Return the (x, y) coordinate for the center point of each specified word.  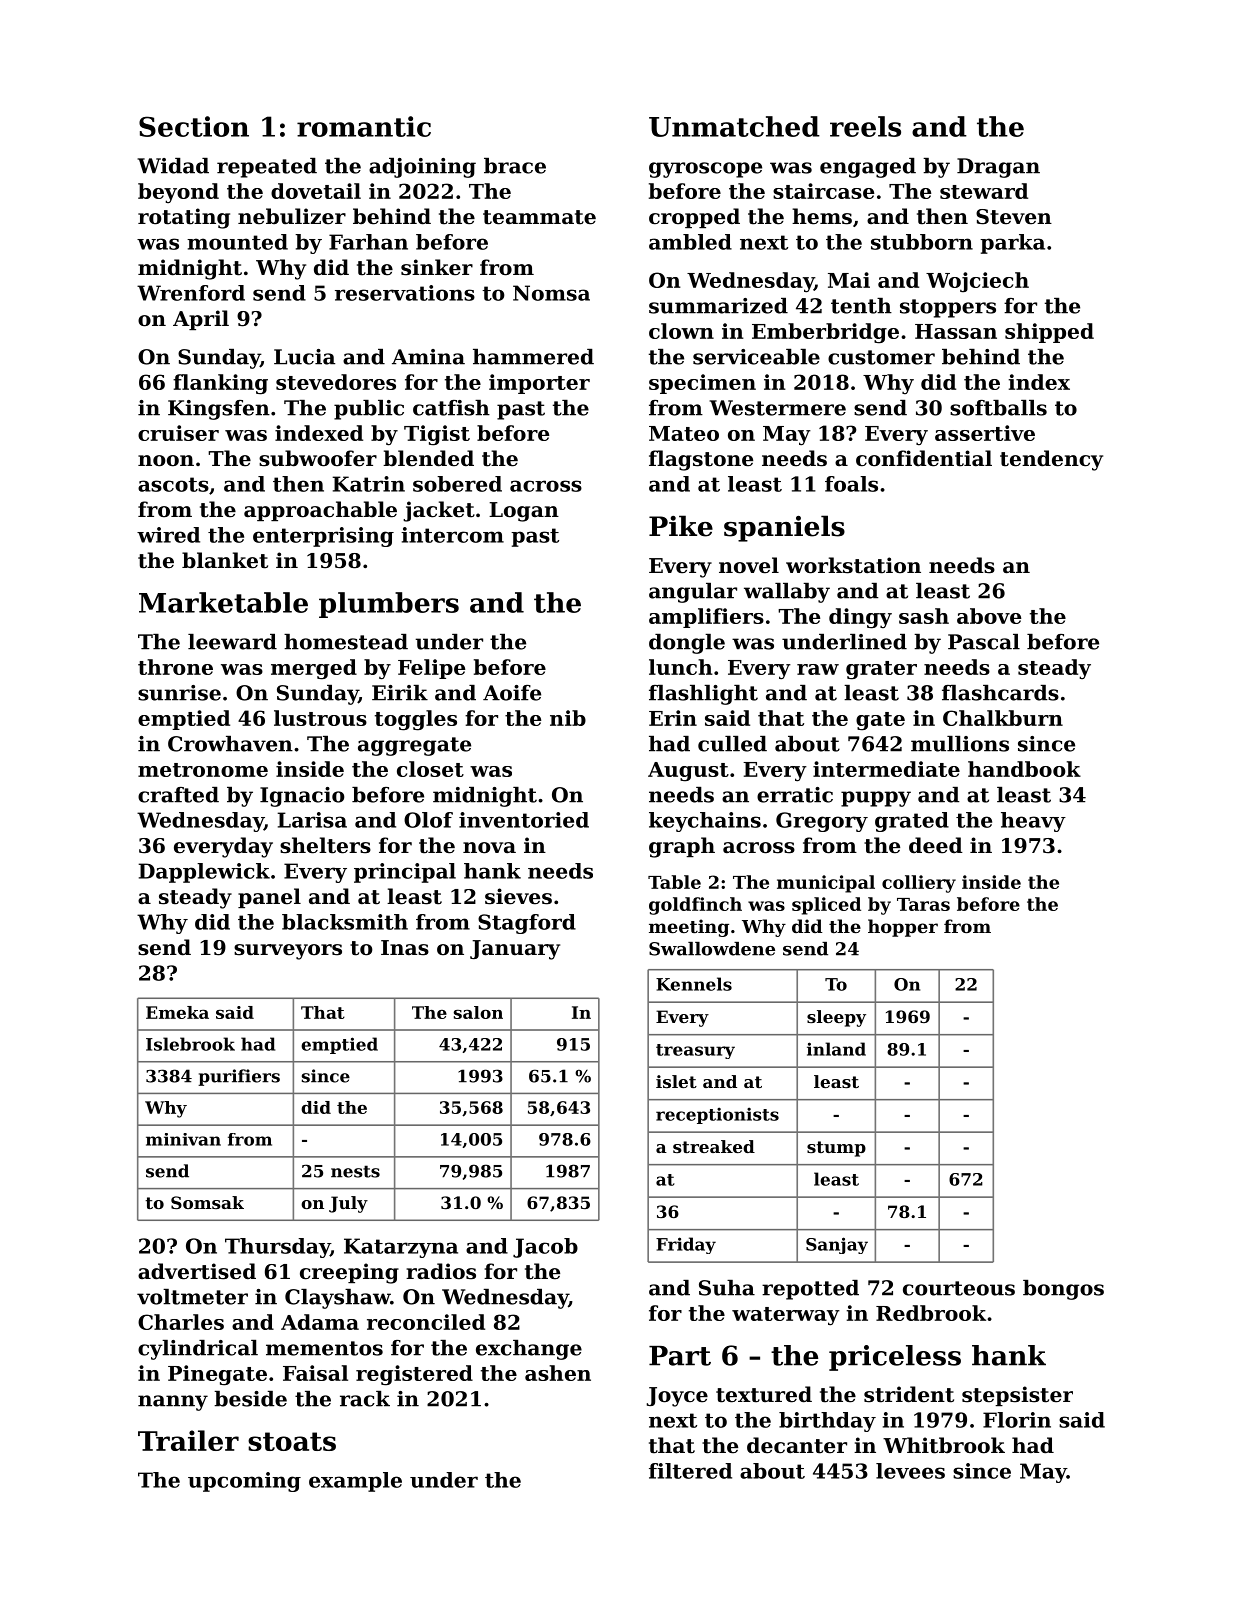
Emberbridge (825, 333)
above (989, 616)
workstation (853, 565)
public (369, 410)
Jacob (545, 1248)
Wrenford (191, 293)
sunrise (179, 693)
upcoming (244, 1482)
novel (749, 565)
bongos (1063, 1290)
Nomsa (551, 293)
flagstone (701, 460)
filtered (690, 1471)
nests (355, 1171)
